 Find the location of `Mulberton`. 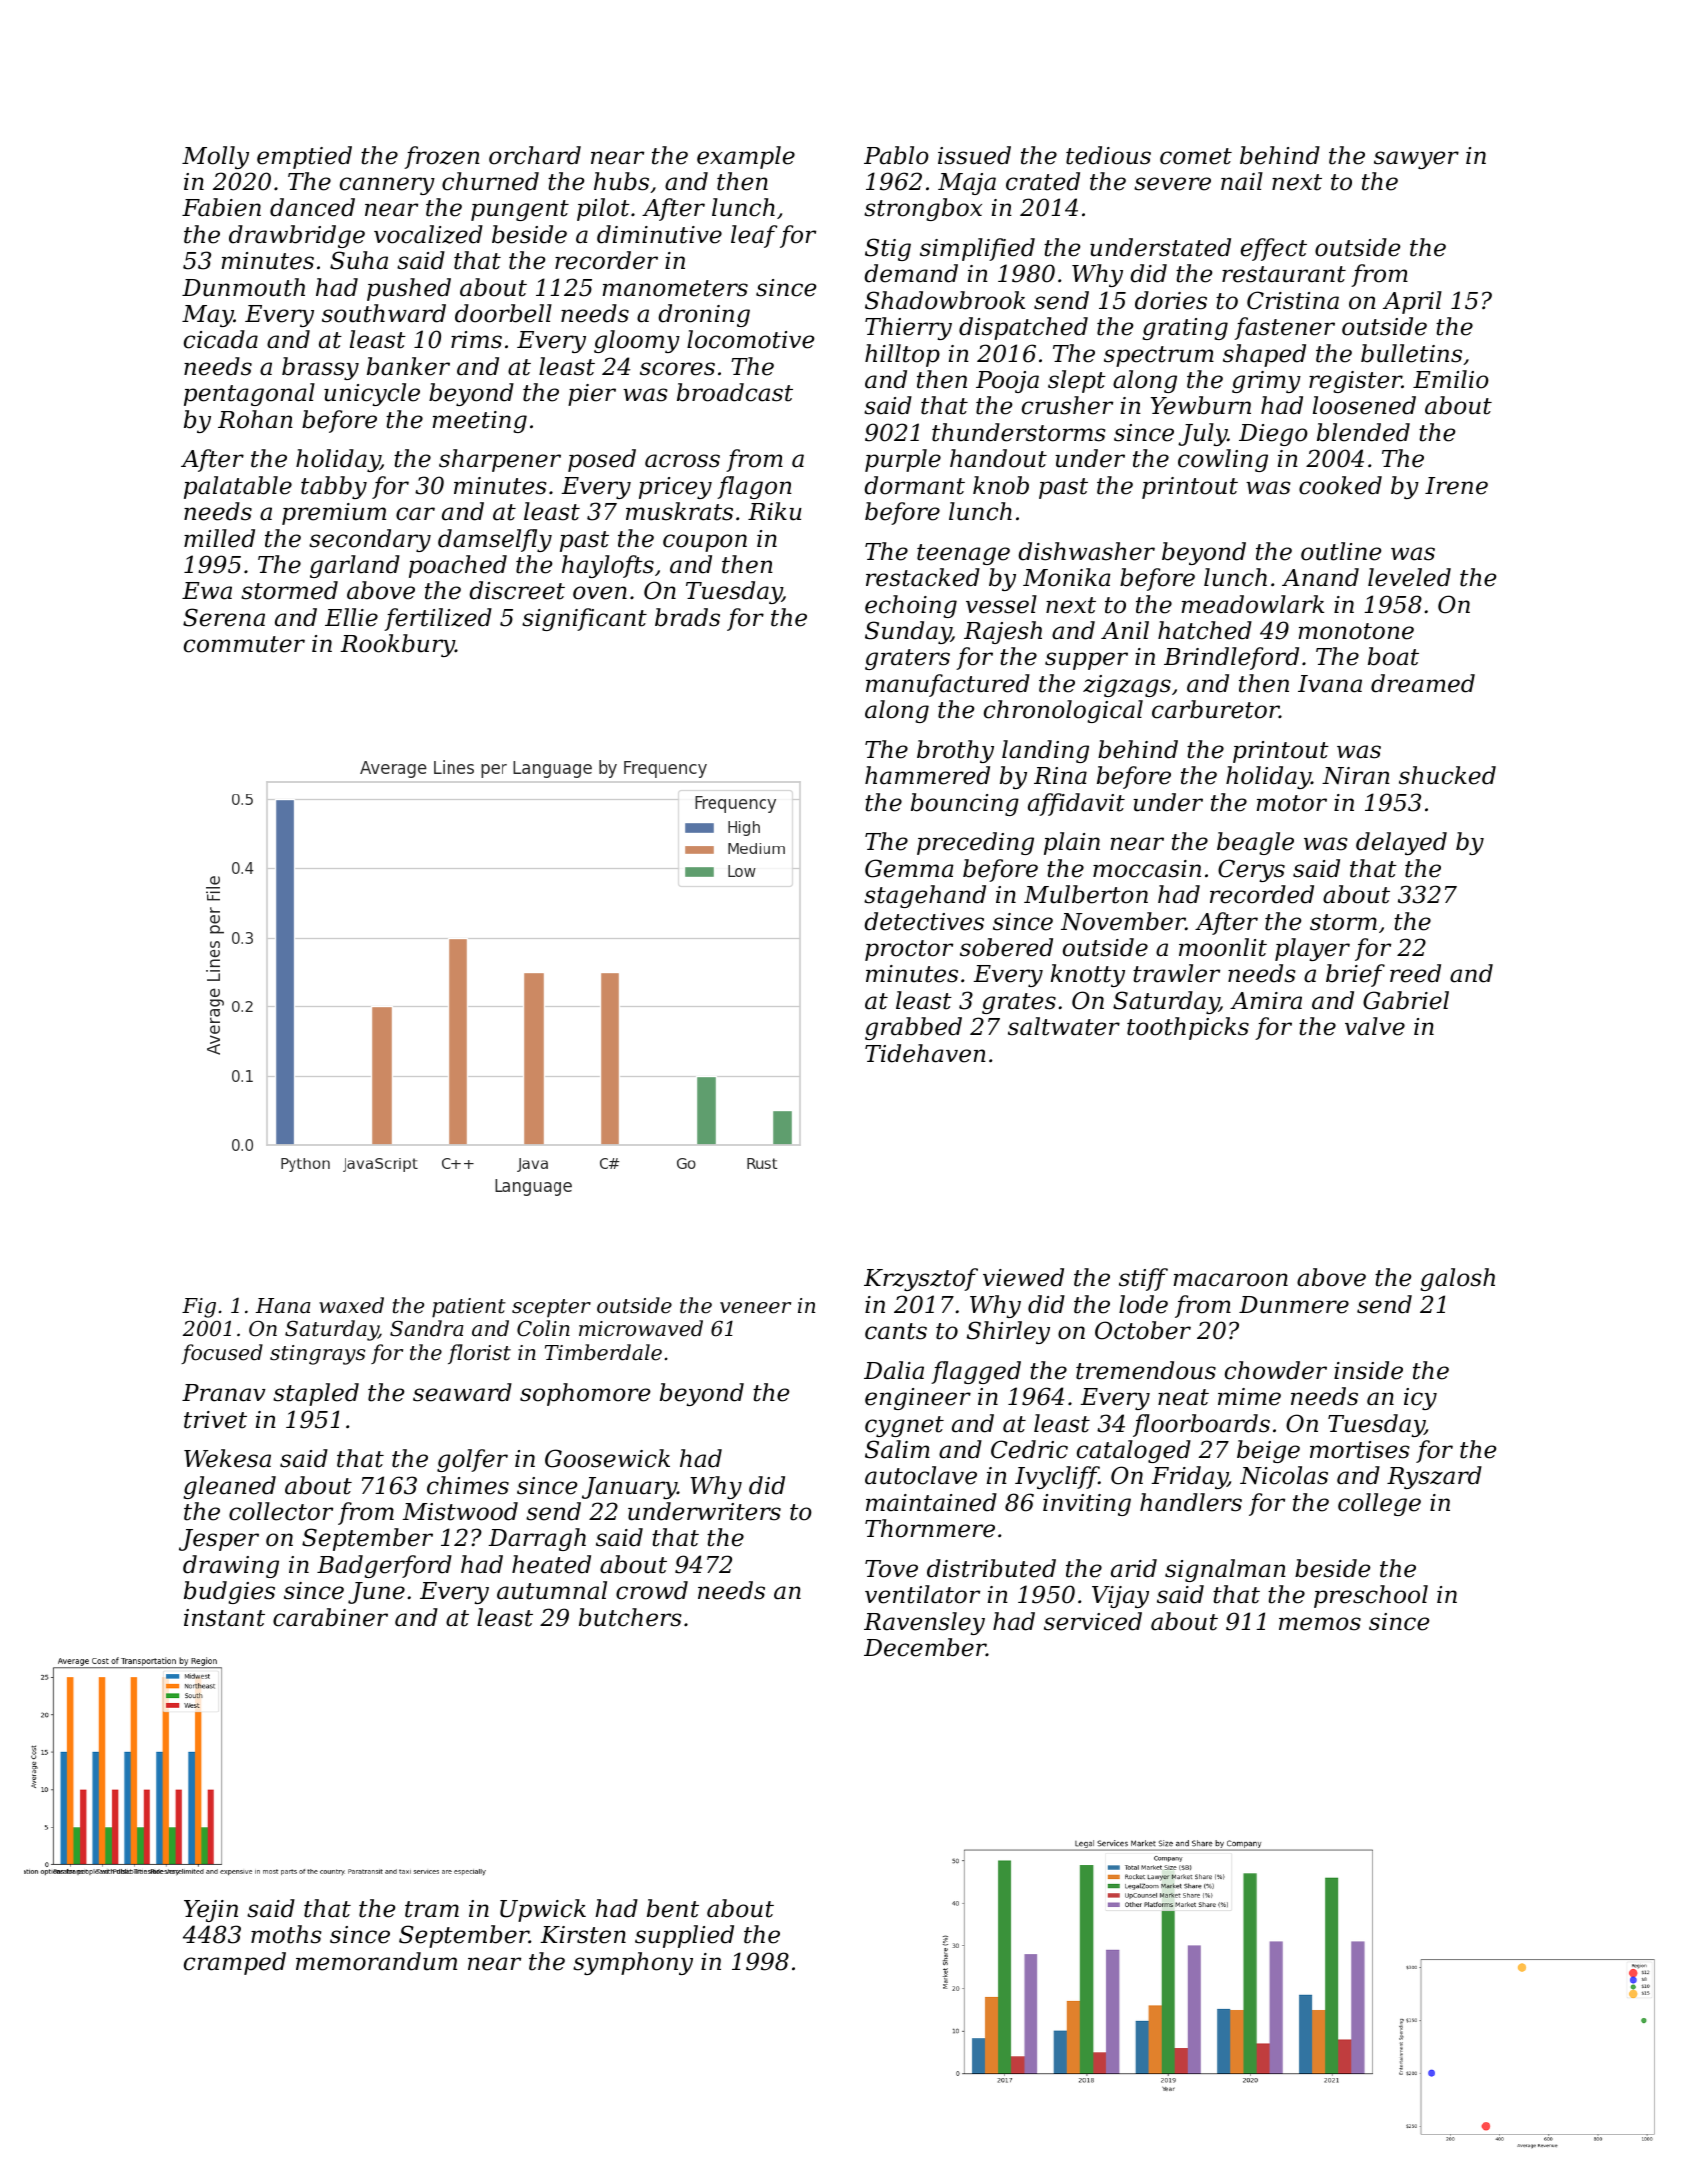

Mulberton is located at coordinates (1086, 894).
